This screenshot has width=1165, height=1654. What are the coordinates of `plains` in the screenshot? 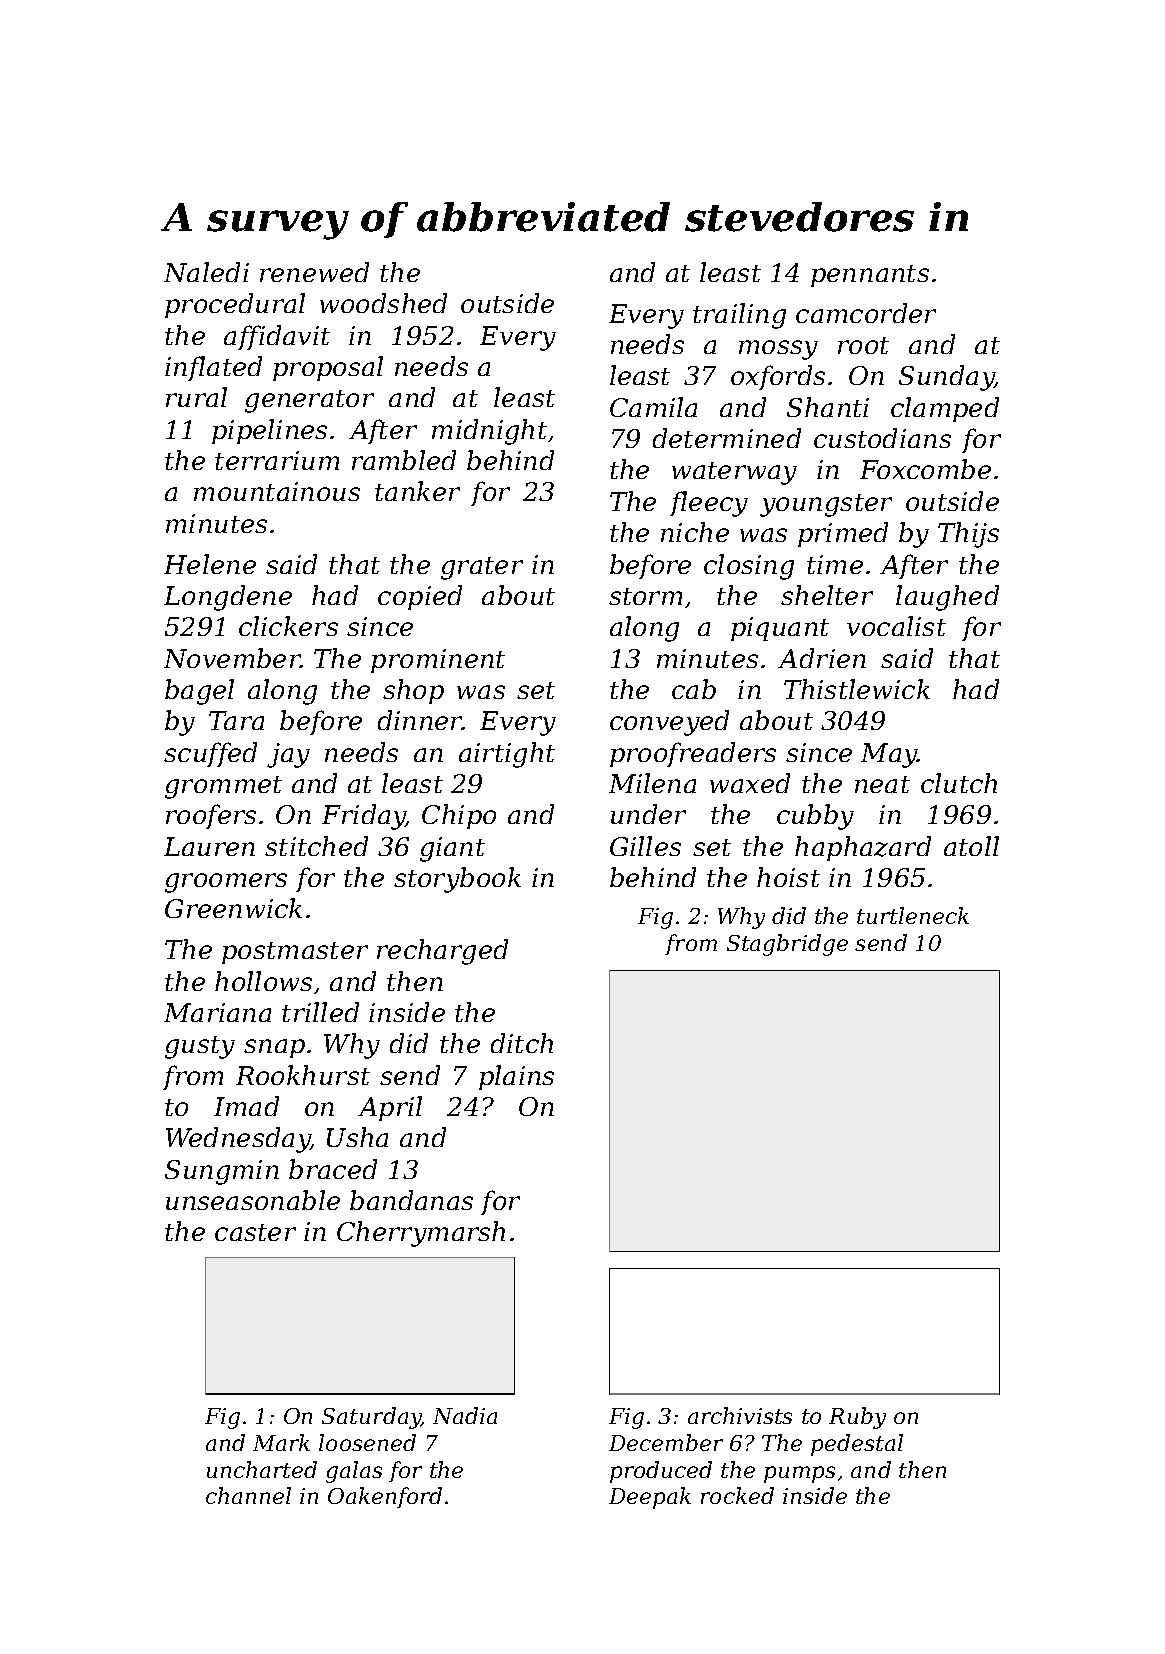 It's located at (516, 1077).
